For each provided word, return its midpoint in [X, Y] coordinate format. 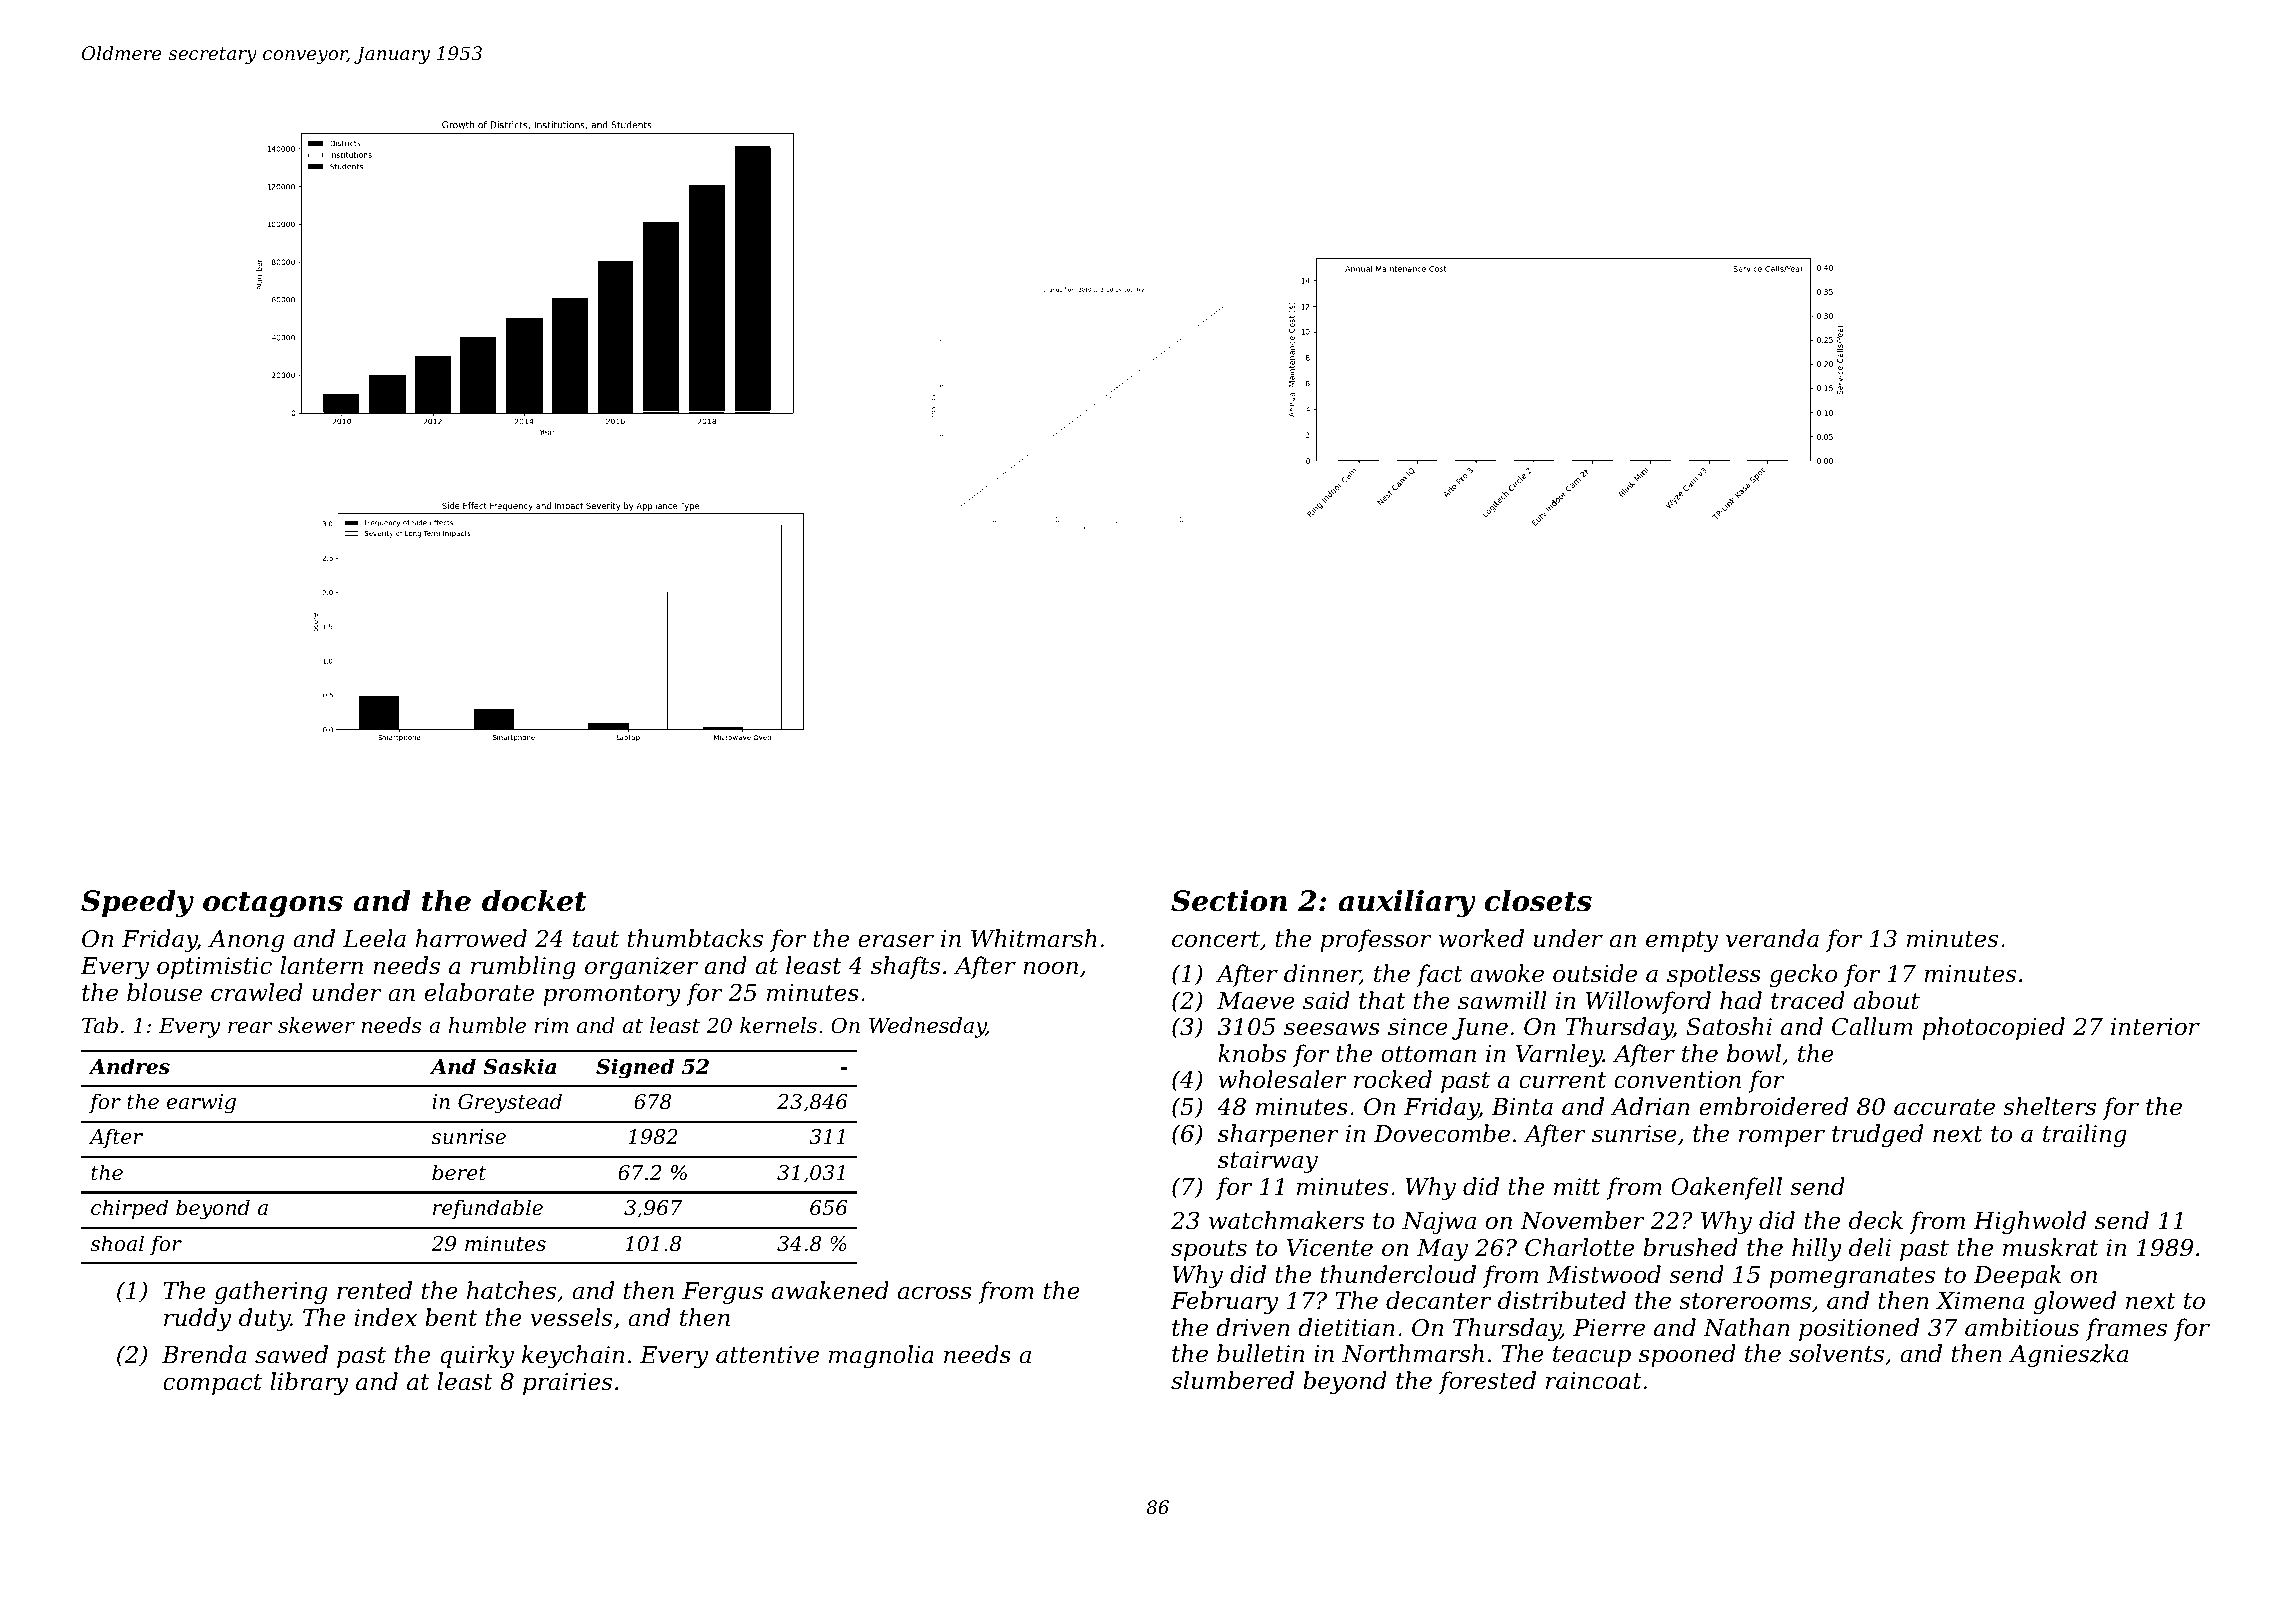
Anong [246, 941]
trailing [2085, 1135]
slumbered [1232, 1380]
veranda [1772, 938]
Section [1229, 901]
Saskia [519, 1066]
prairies [567, 1384]
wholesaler [1282, 1079]
